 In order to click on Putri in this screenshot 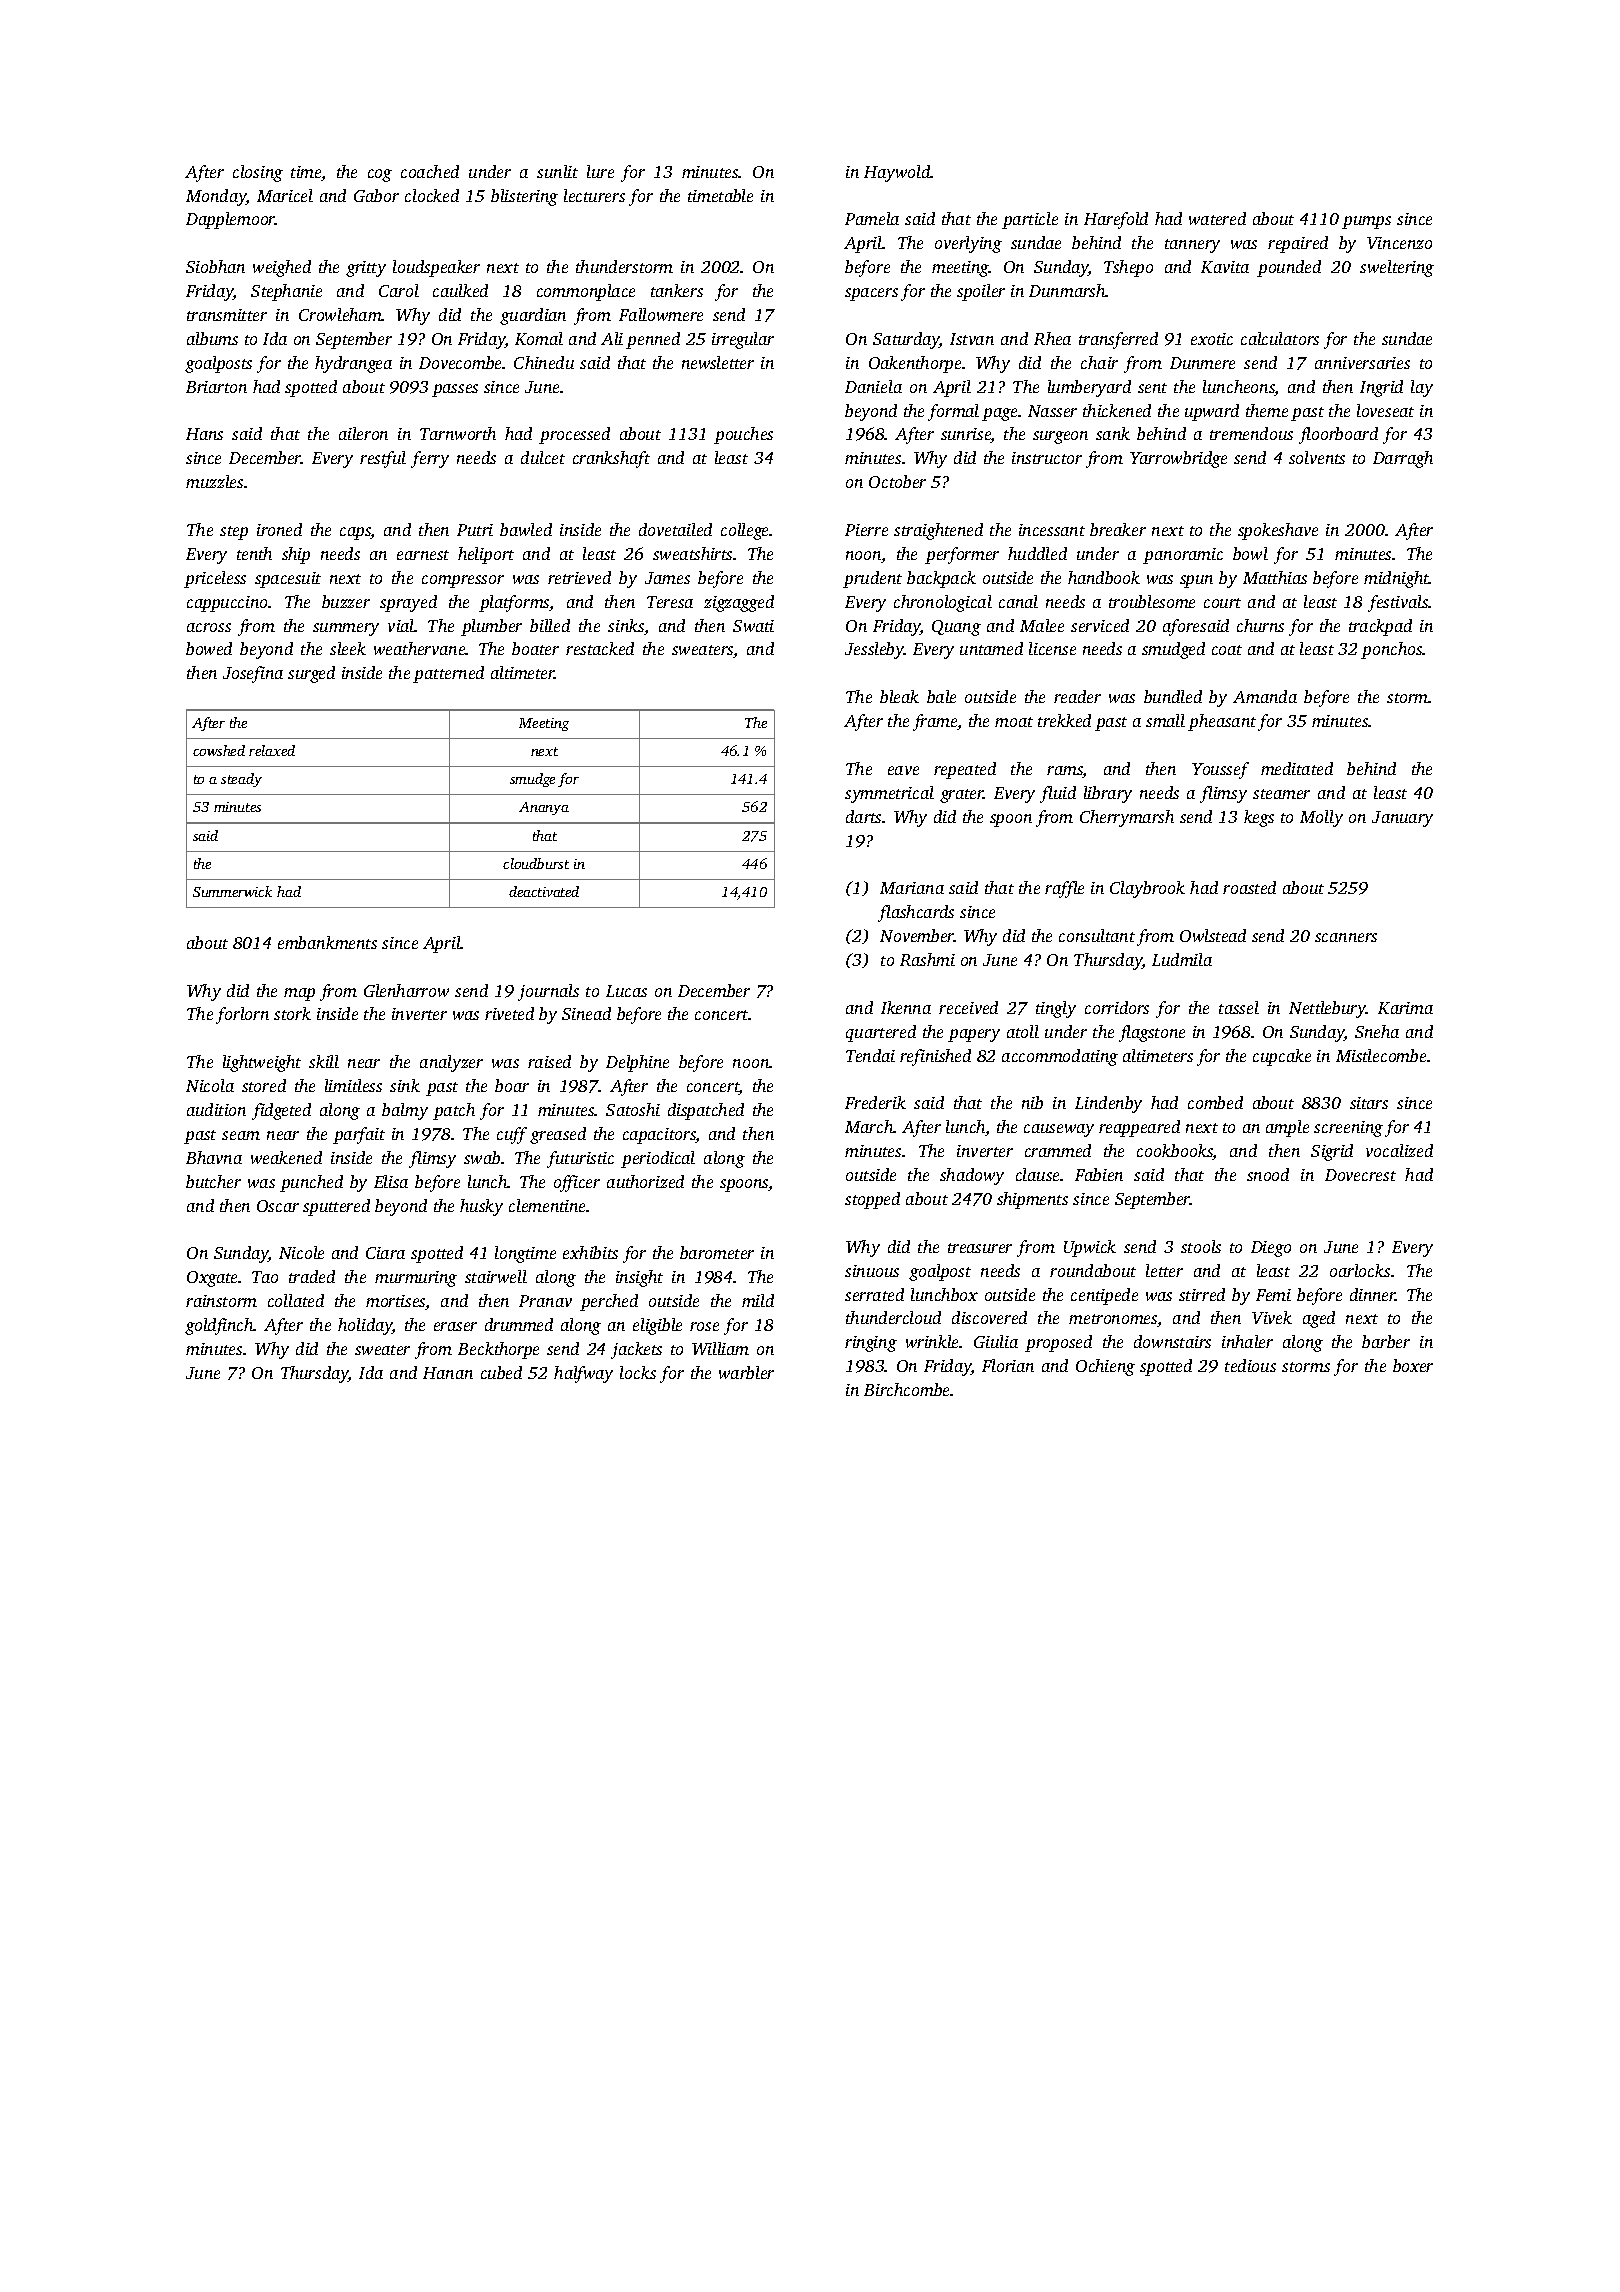, I will do `click(475, 530)`.
